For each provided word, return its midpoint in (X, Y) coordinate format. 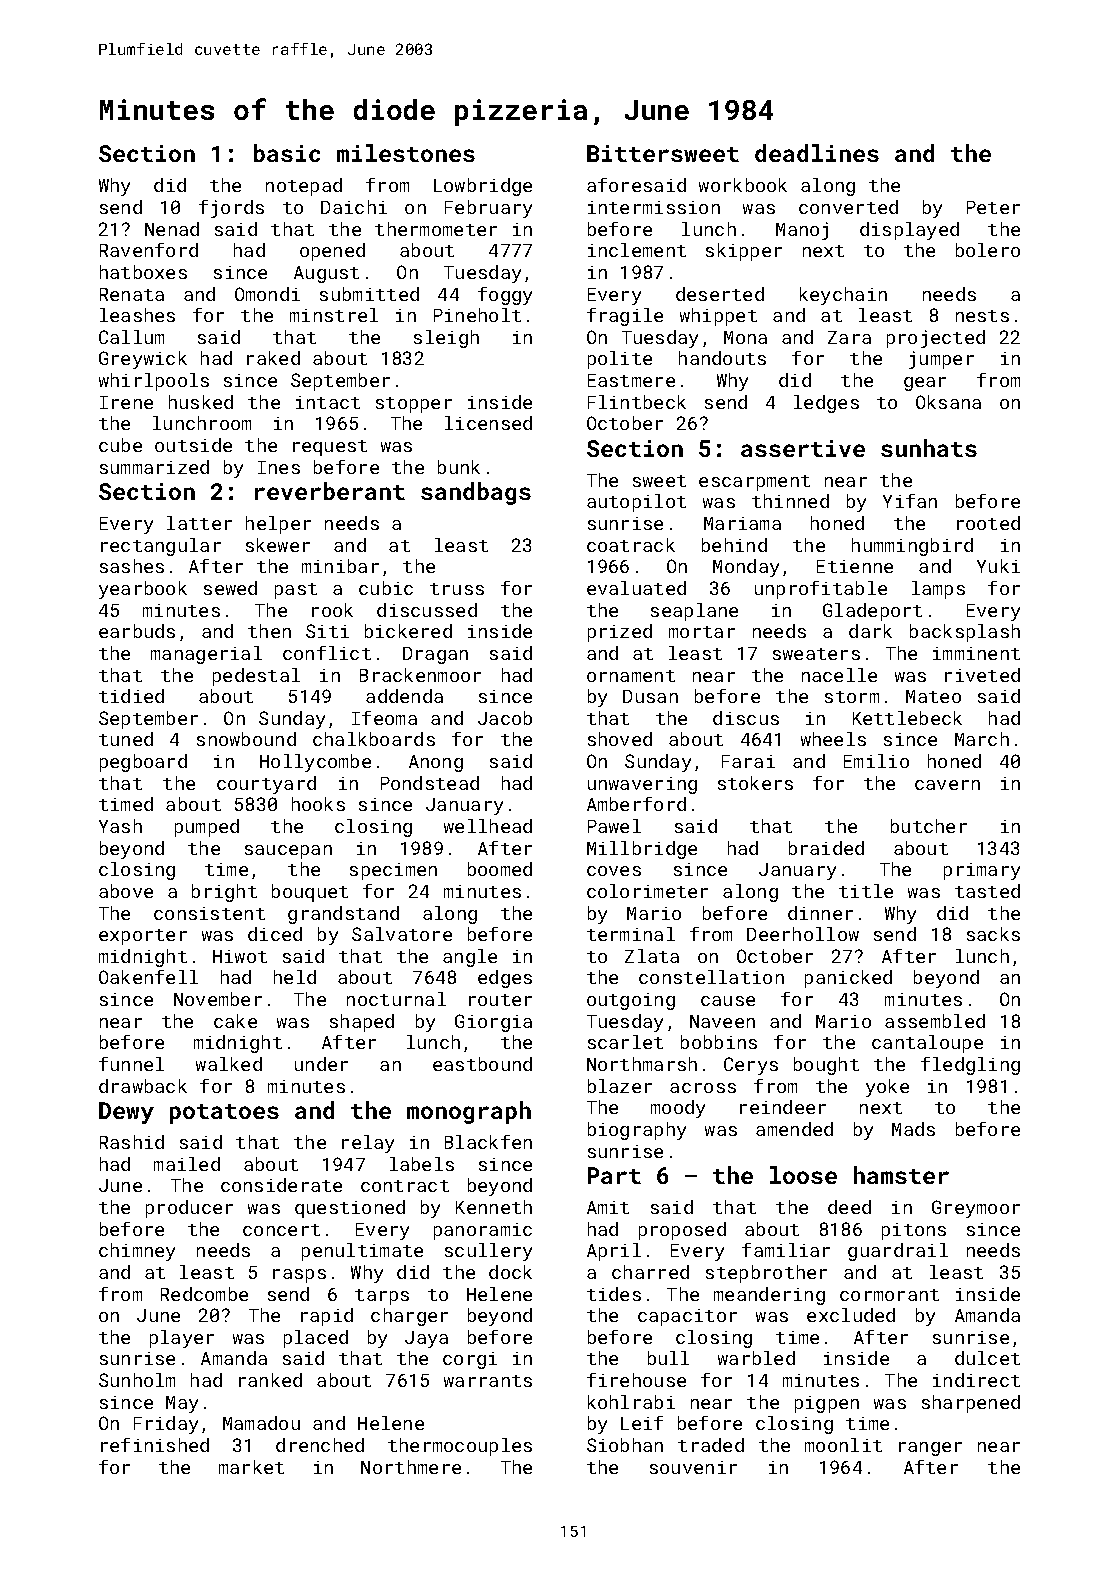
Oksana (948, 402)
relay (368, 1144)
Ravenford (149, 250)
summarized (154, 467)
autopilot (636, 503)
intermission (654, 207)
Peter (993, 207)
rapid (327, 1317)
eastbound (482, 1064)
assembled (935, 1021)
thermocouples (460, 1447)
